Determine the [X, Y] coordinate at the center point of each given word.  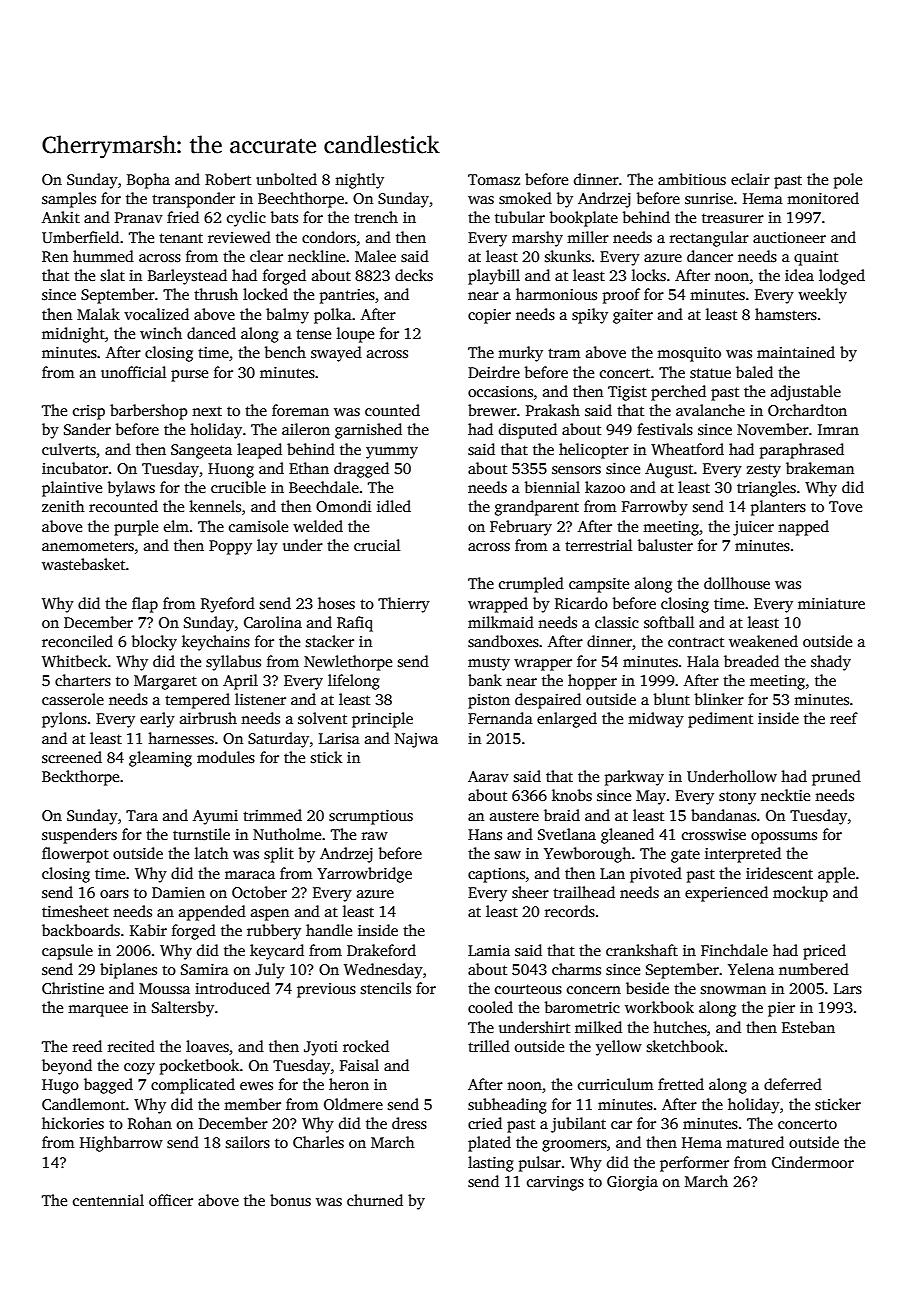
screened [72, 757]
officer [171, 1200]
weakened [763, 641]
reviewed [239, 237]
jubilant [578, 1125]
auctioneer [789, 237]
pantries [347, 296]
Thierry [404, 605]
